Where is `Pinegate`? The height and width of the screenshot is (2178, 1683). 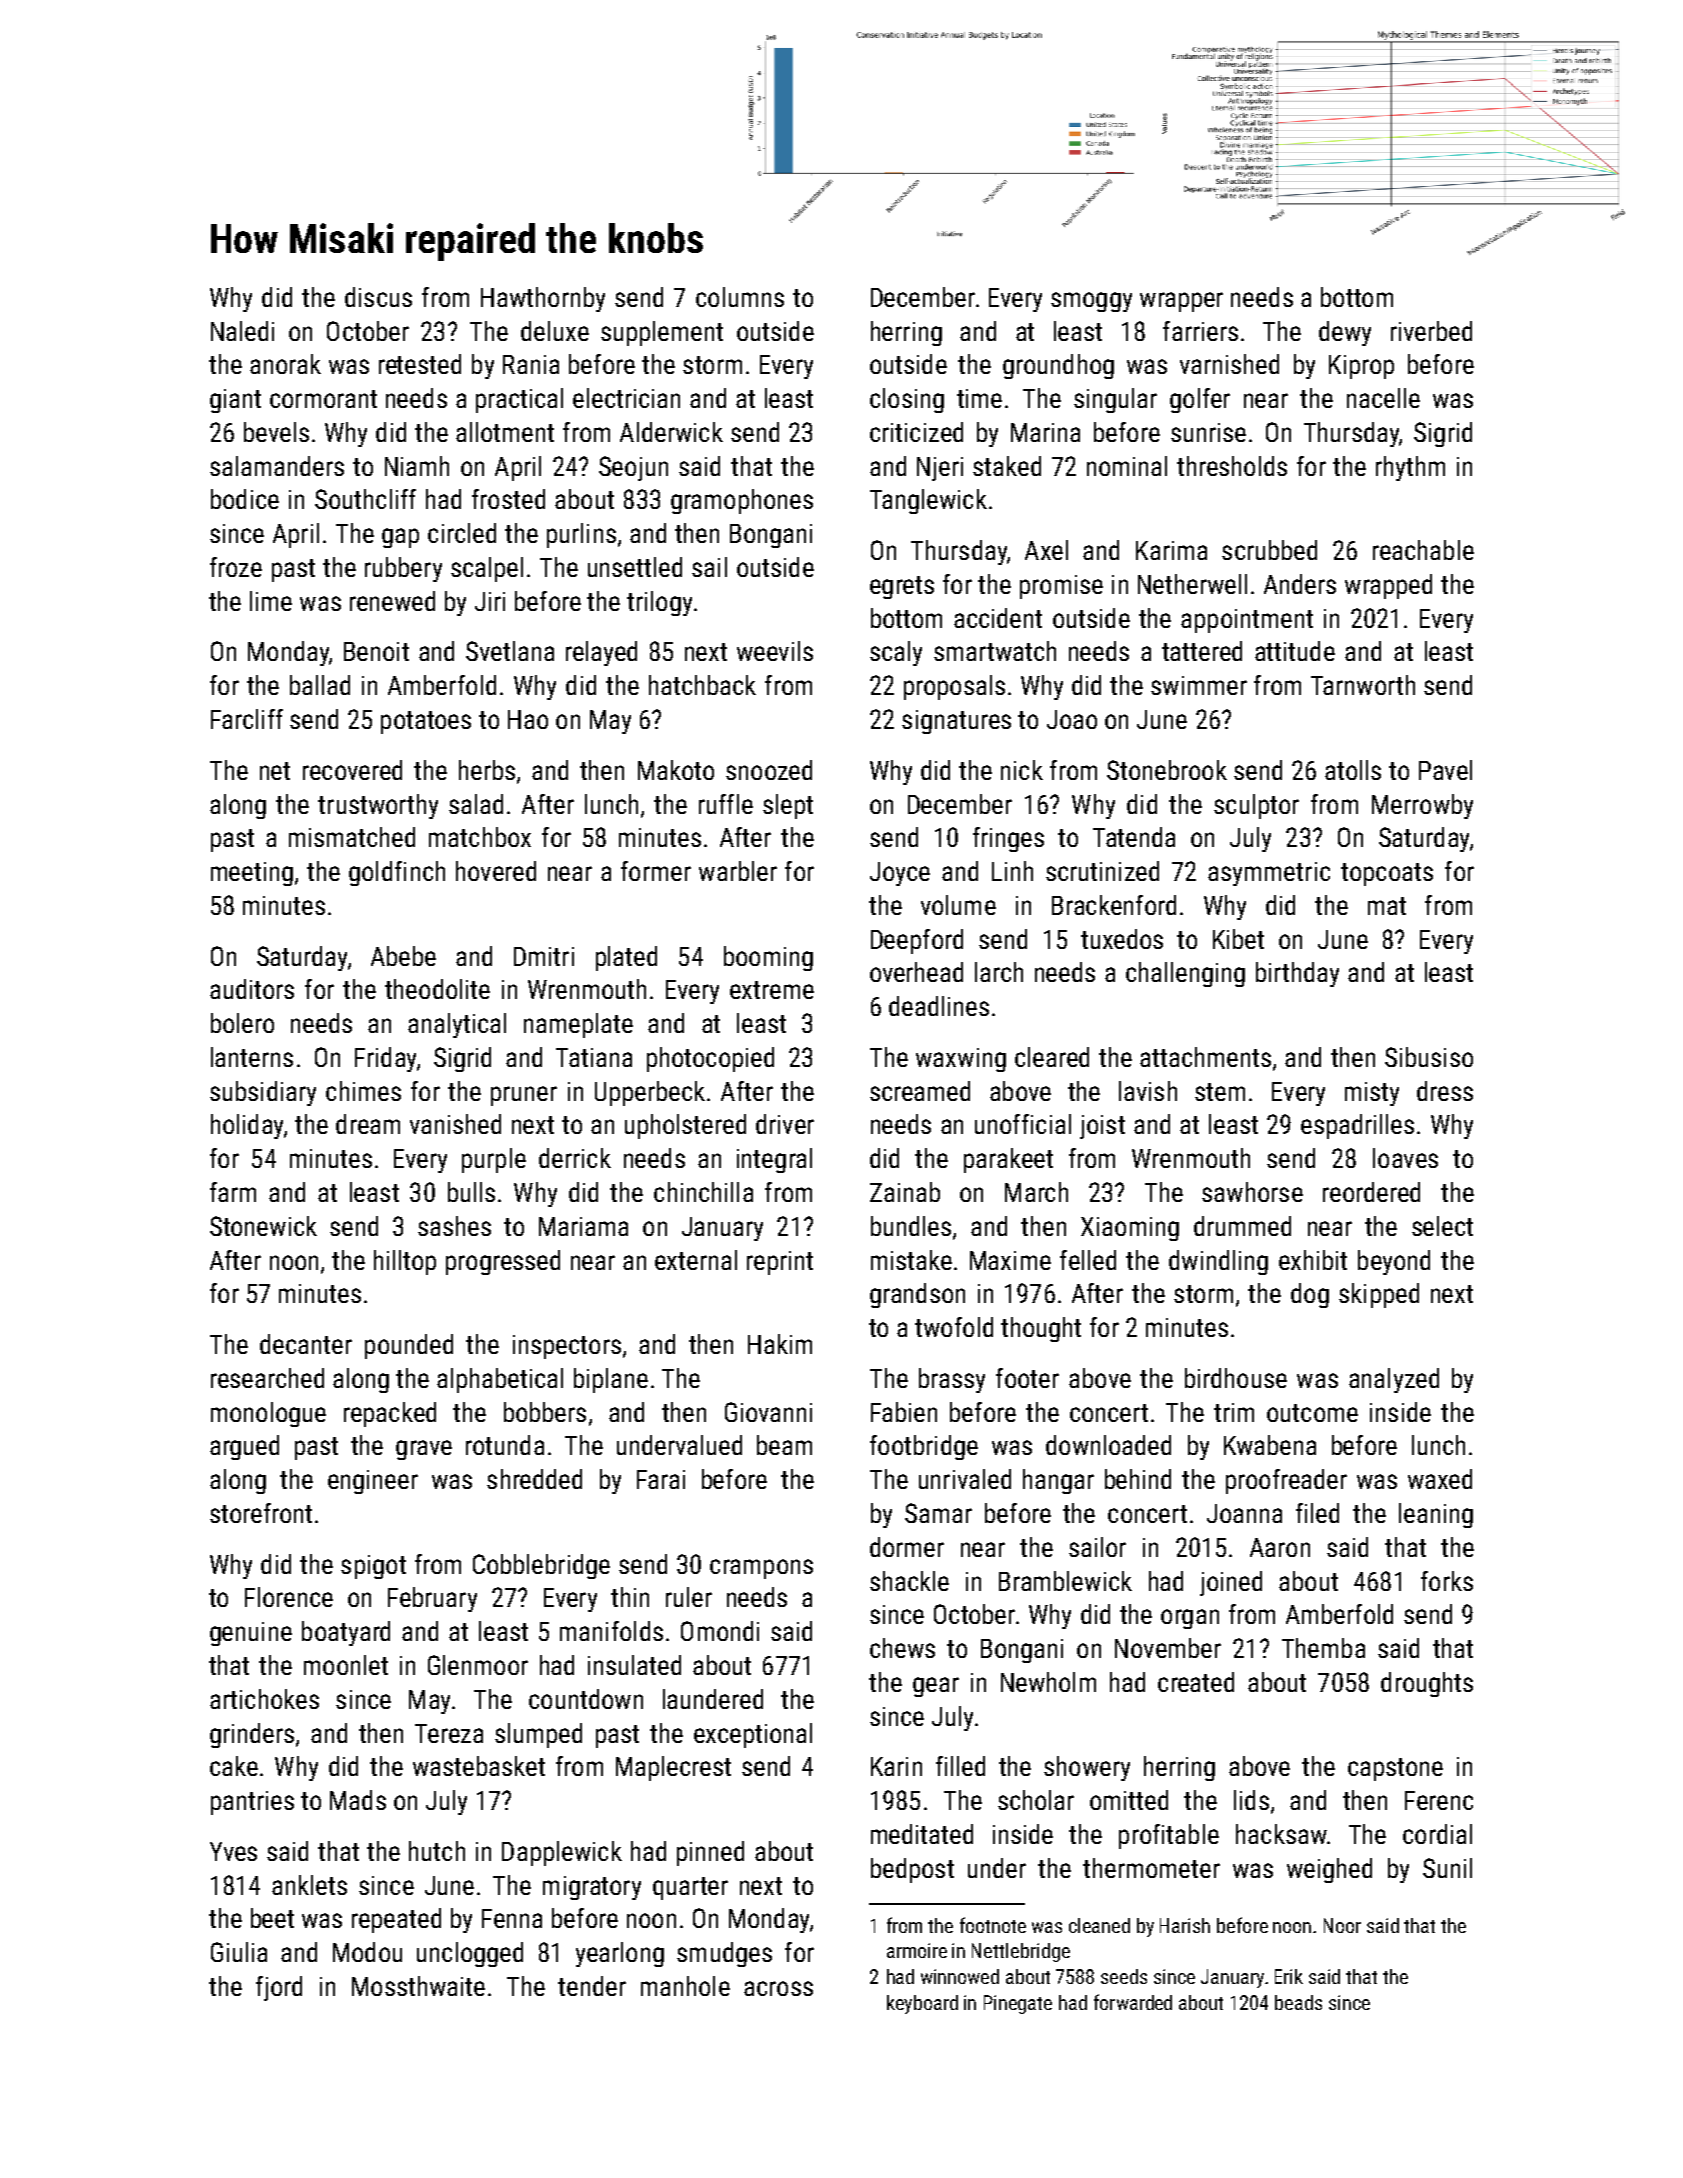 Pinegate is located at coordinates (1018, 2004).
